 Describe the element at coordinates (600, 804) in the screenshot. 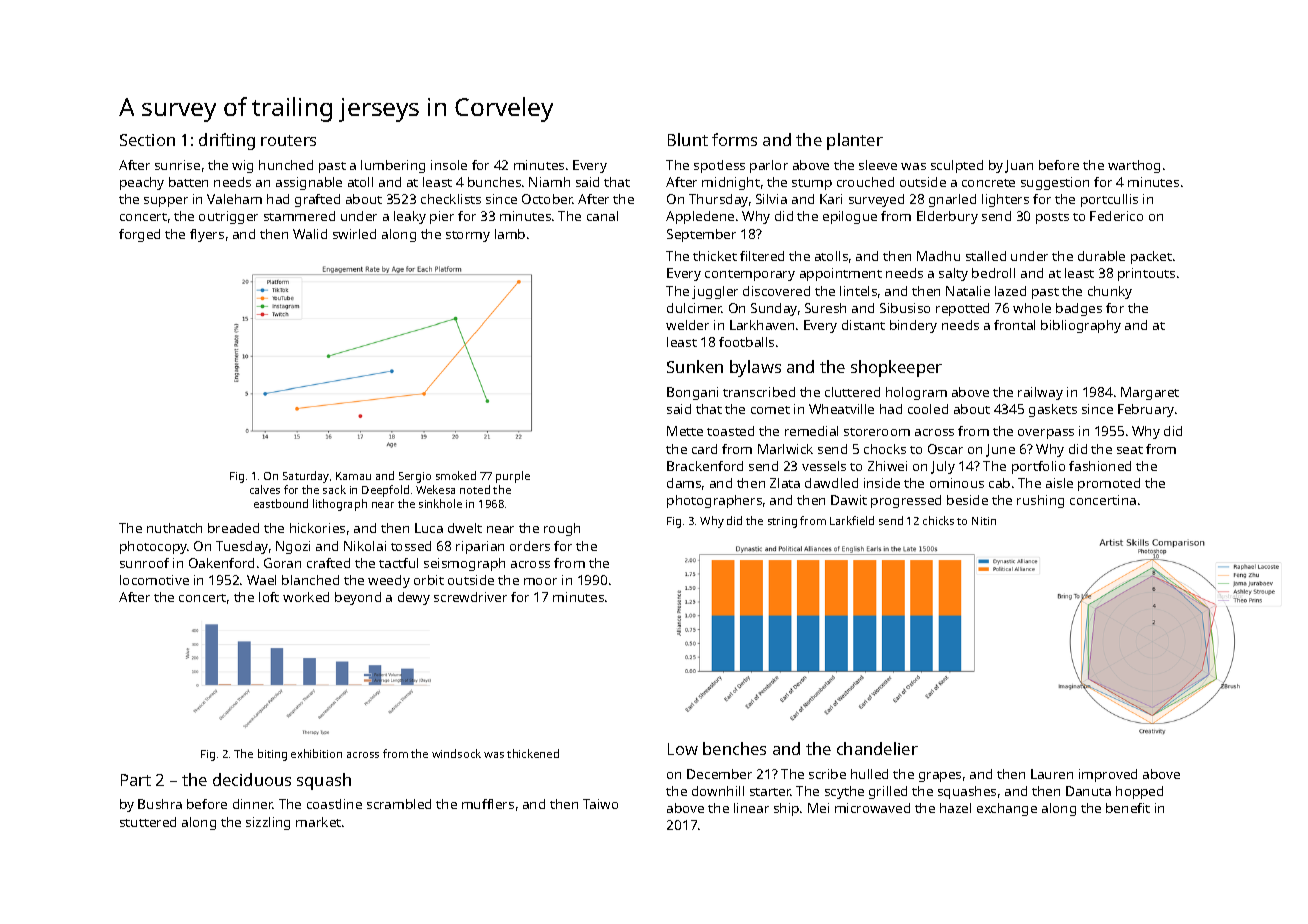

I see `Taiwo` at that location.
